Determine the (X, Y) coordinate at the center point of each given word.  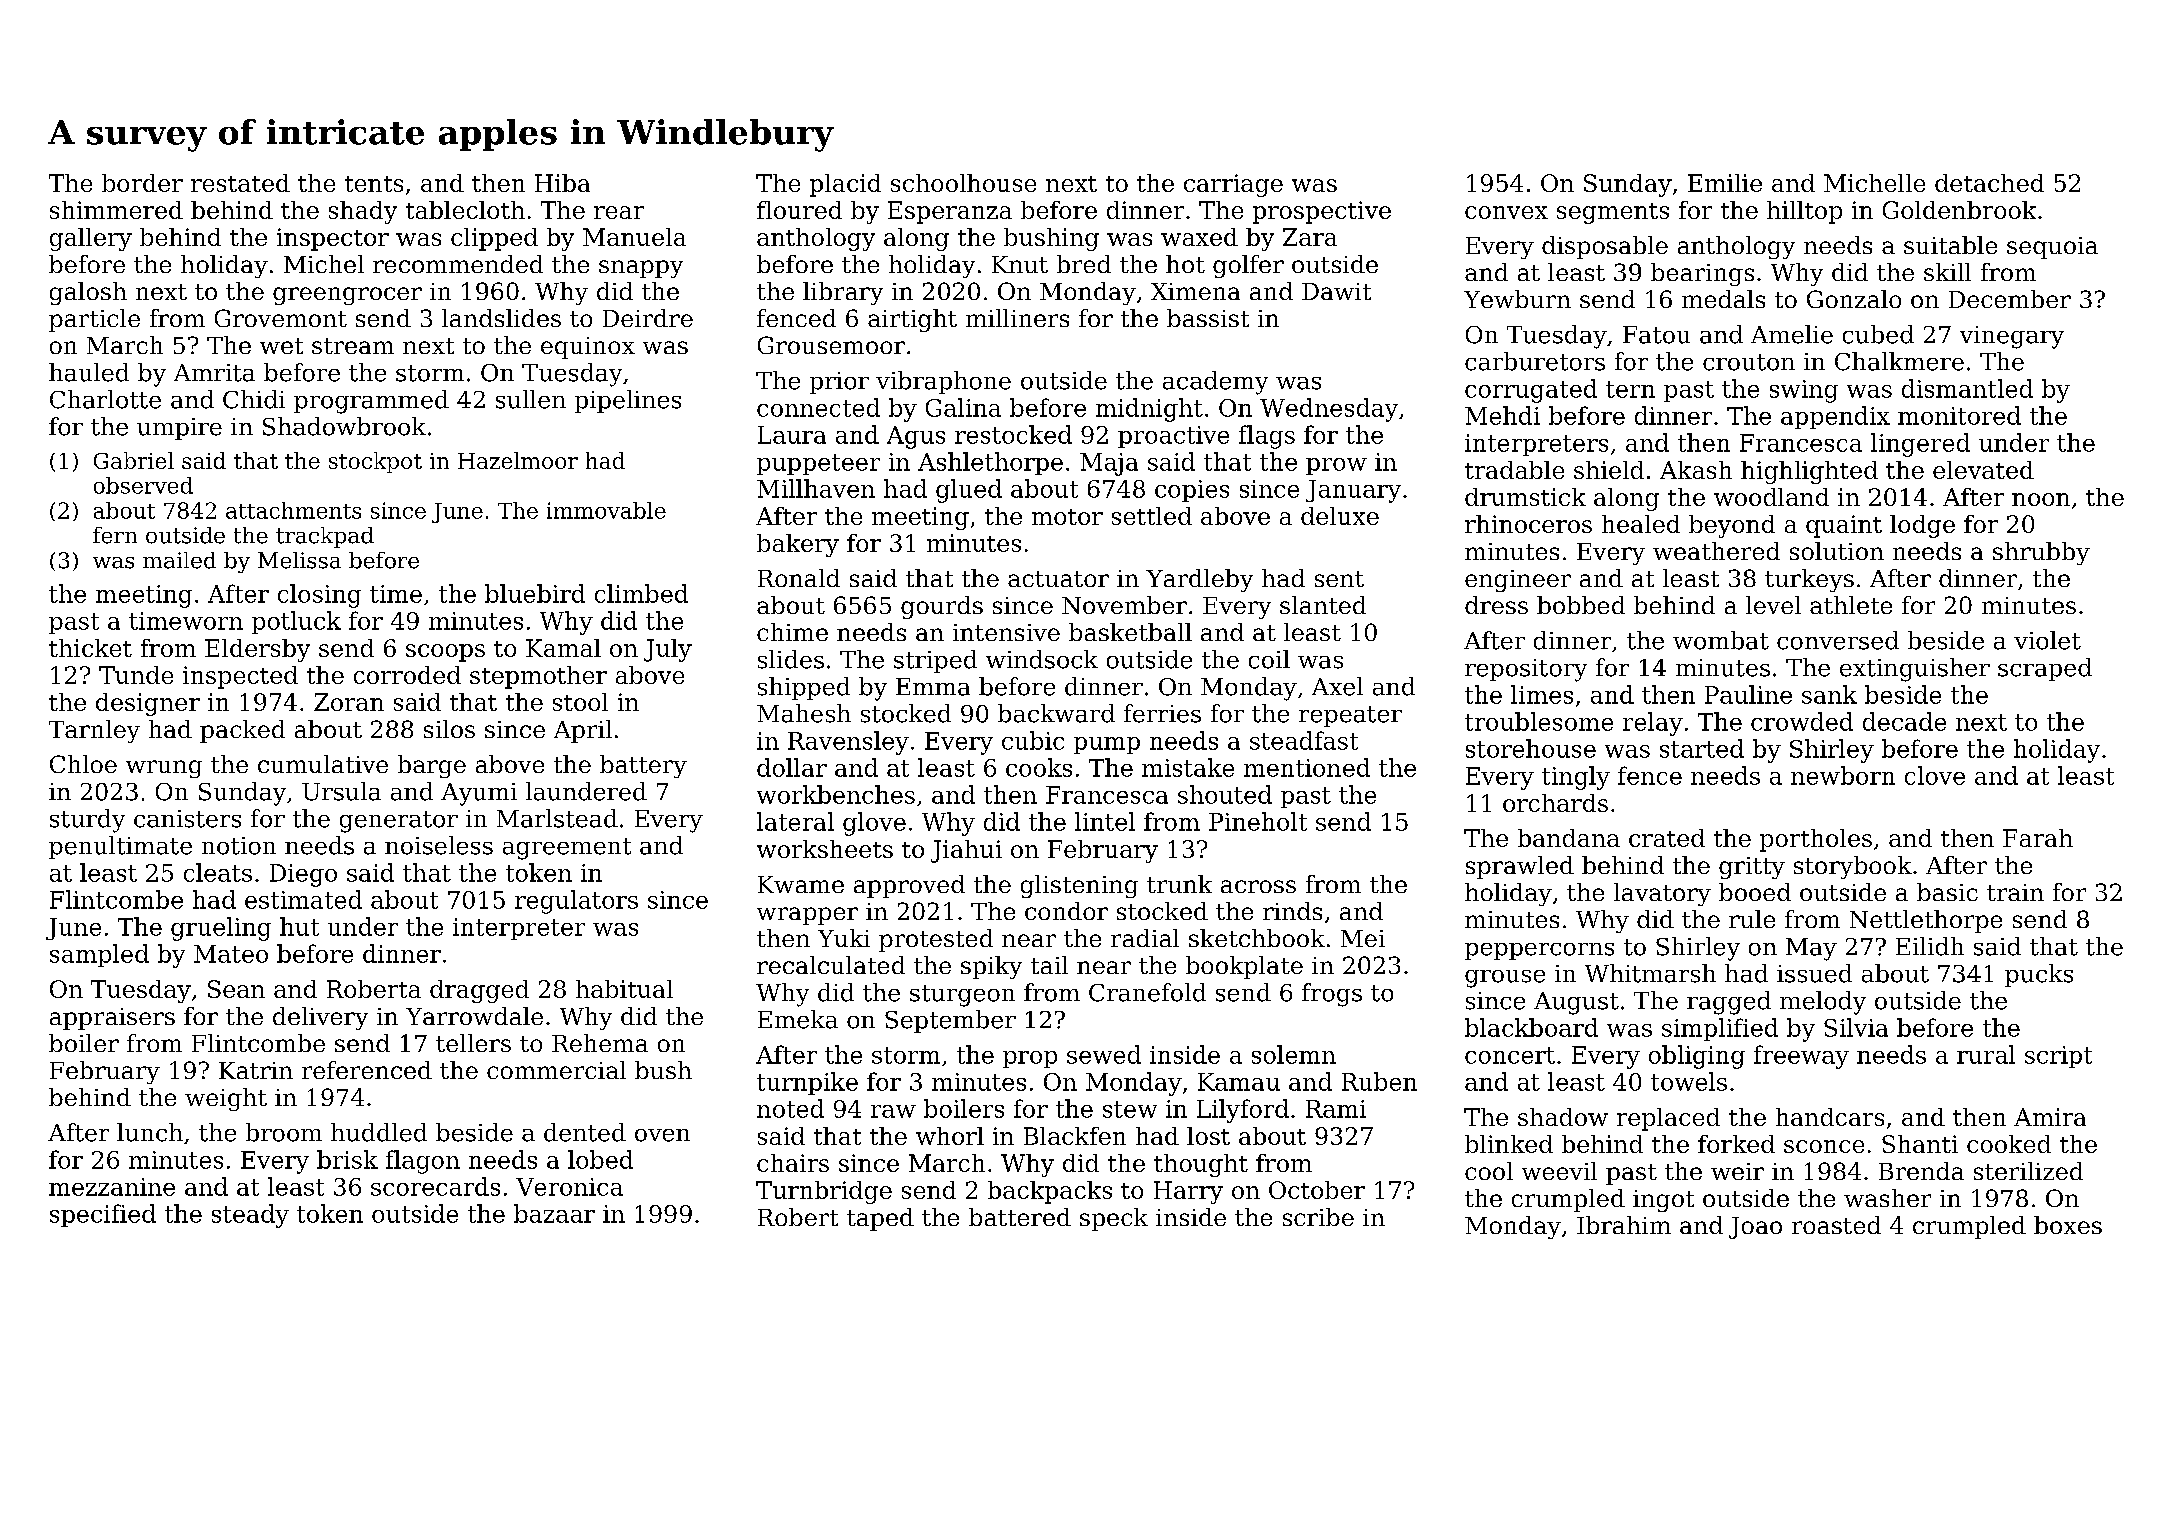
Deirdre (648, 318)
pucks (2039, 975)
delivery (320, 1018)
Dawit (1336, 291)
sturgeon (962, 996)
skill (1947, 272)
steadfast (1304, 740)
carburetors (1535, 361)
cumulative (323, 764)
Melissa (299, 560)
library (843, 293)
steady (250, 1216)
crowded (1802, 721)
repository (1526, 670)
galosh (88, 293)
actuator (1058, 579)
